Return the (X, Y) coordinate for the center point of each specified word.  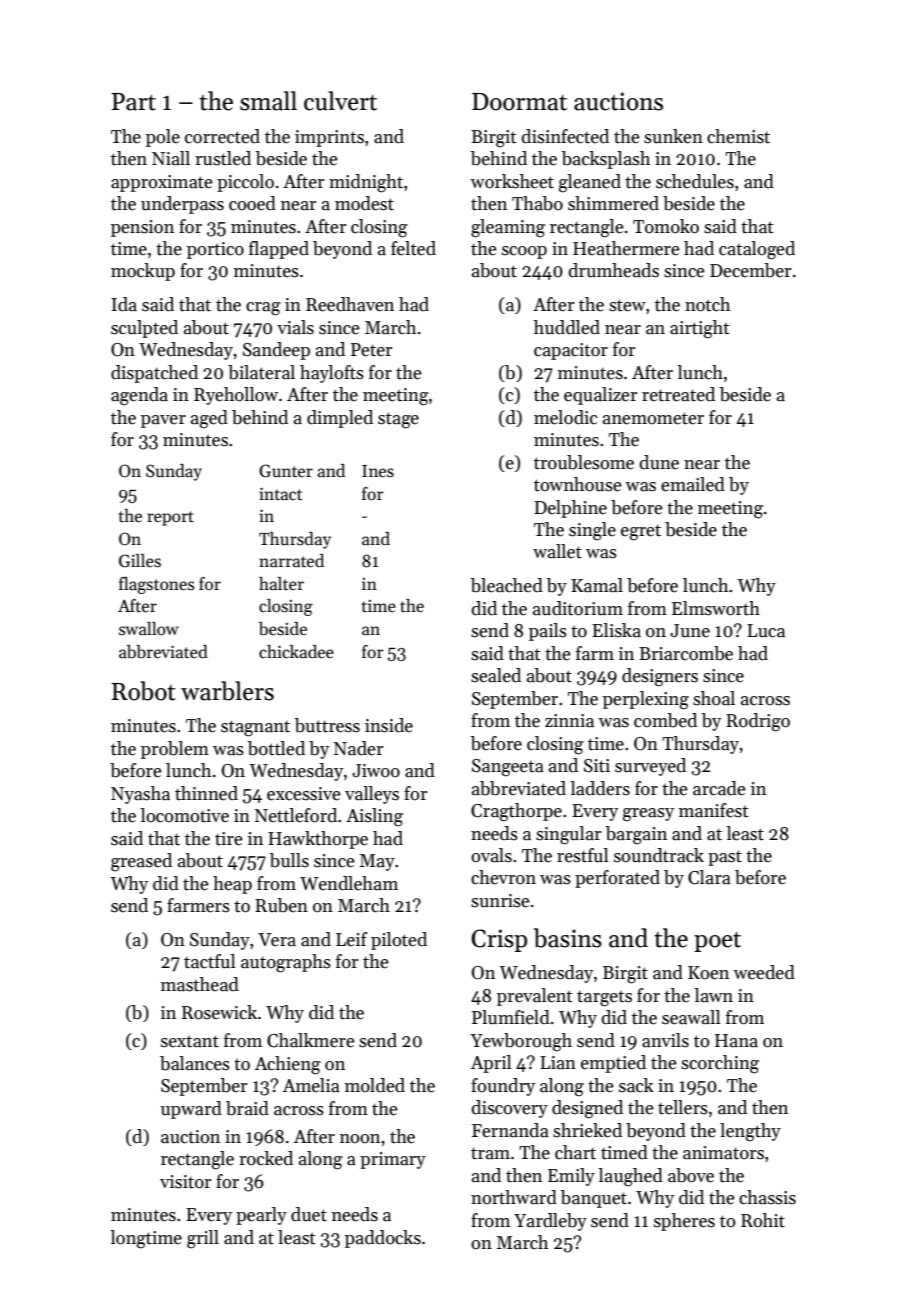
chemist (738, 136)
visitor (186, 1182)
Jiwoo (376, 771)
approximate (162, 183)
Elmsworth (716, 608)
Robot (144, 691)
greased (141, 862)
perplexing (646, 700)
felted (413, 248)
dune (659, 462)
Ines (378, 471)
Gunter (286, 471)
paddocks (383, 1239)
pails (548, 632)
